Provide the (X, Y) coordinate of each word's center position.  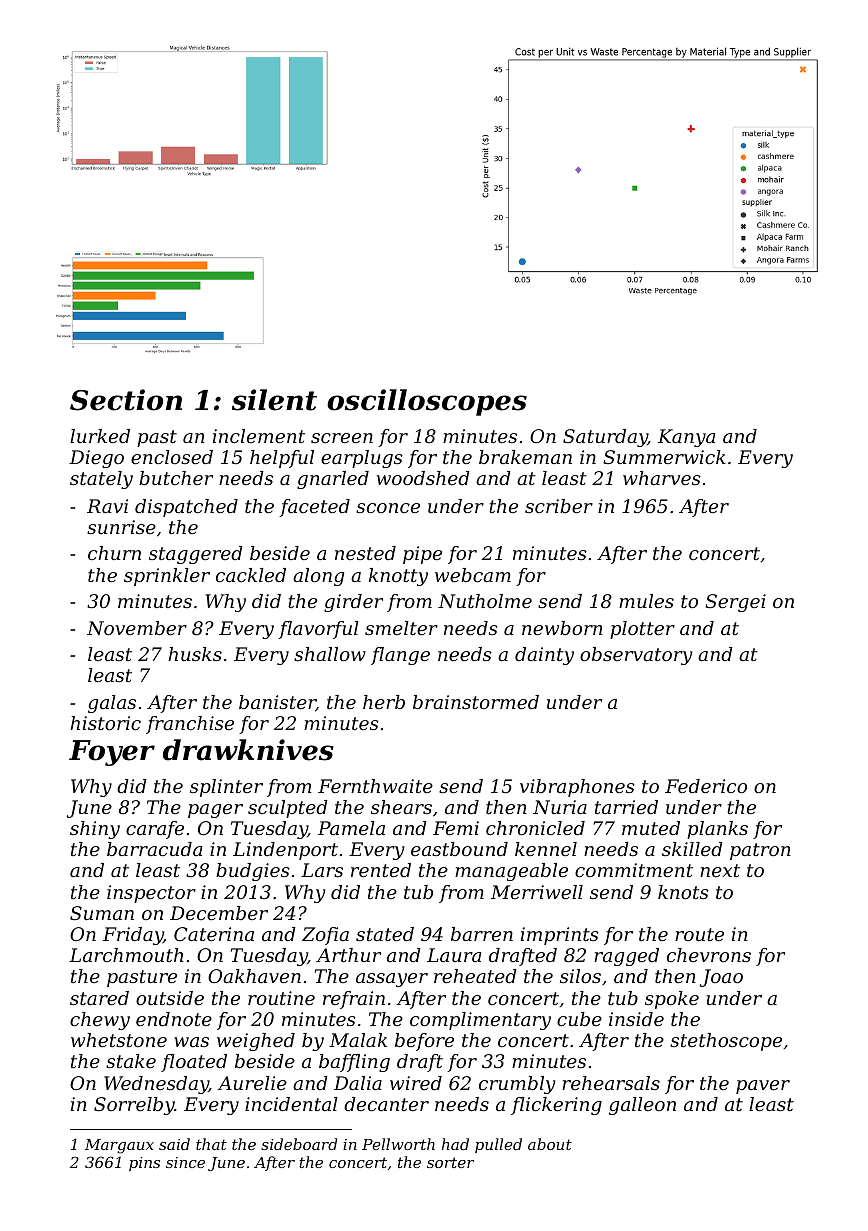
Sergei (735, 603)
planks (717, 830)
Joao (721, 978)
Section (126, 400)
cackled (251, 575)
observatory (636, 656)
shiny (95, 830)
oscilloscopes (427, 402)
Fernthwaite (375, 786)
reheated (475, 976)
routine (281, 998)
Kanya (686, 438)
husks (195, 654)
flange (400, 656)
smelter (401, 628)
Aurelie (252, 1083)
